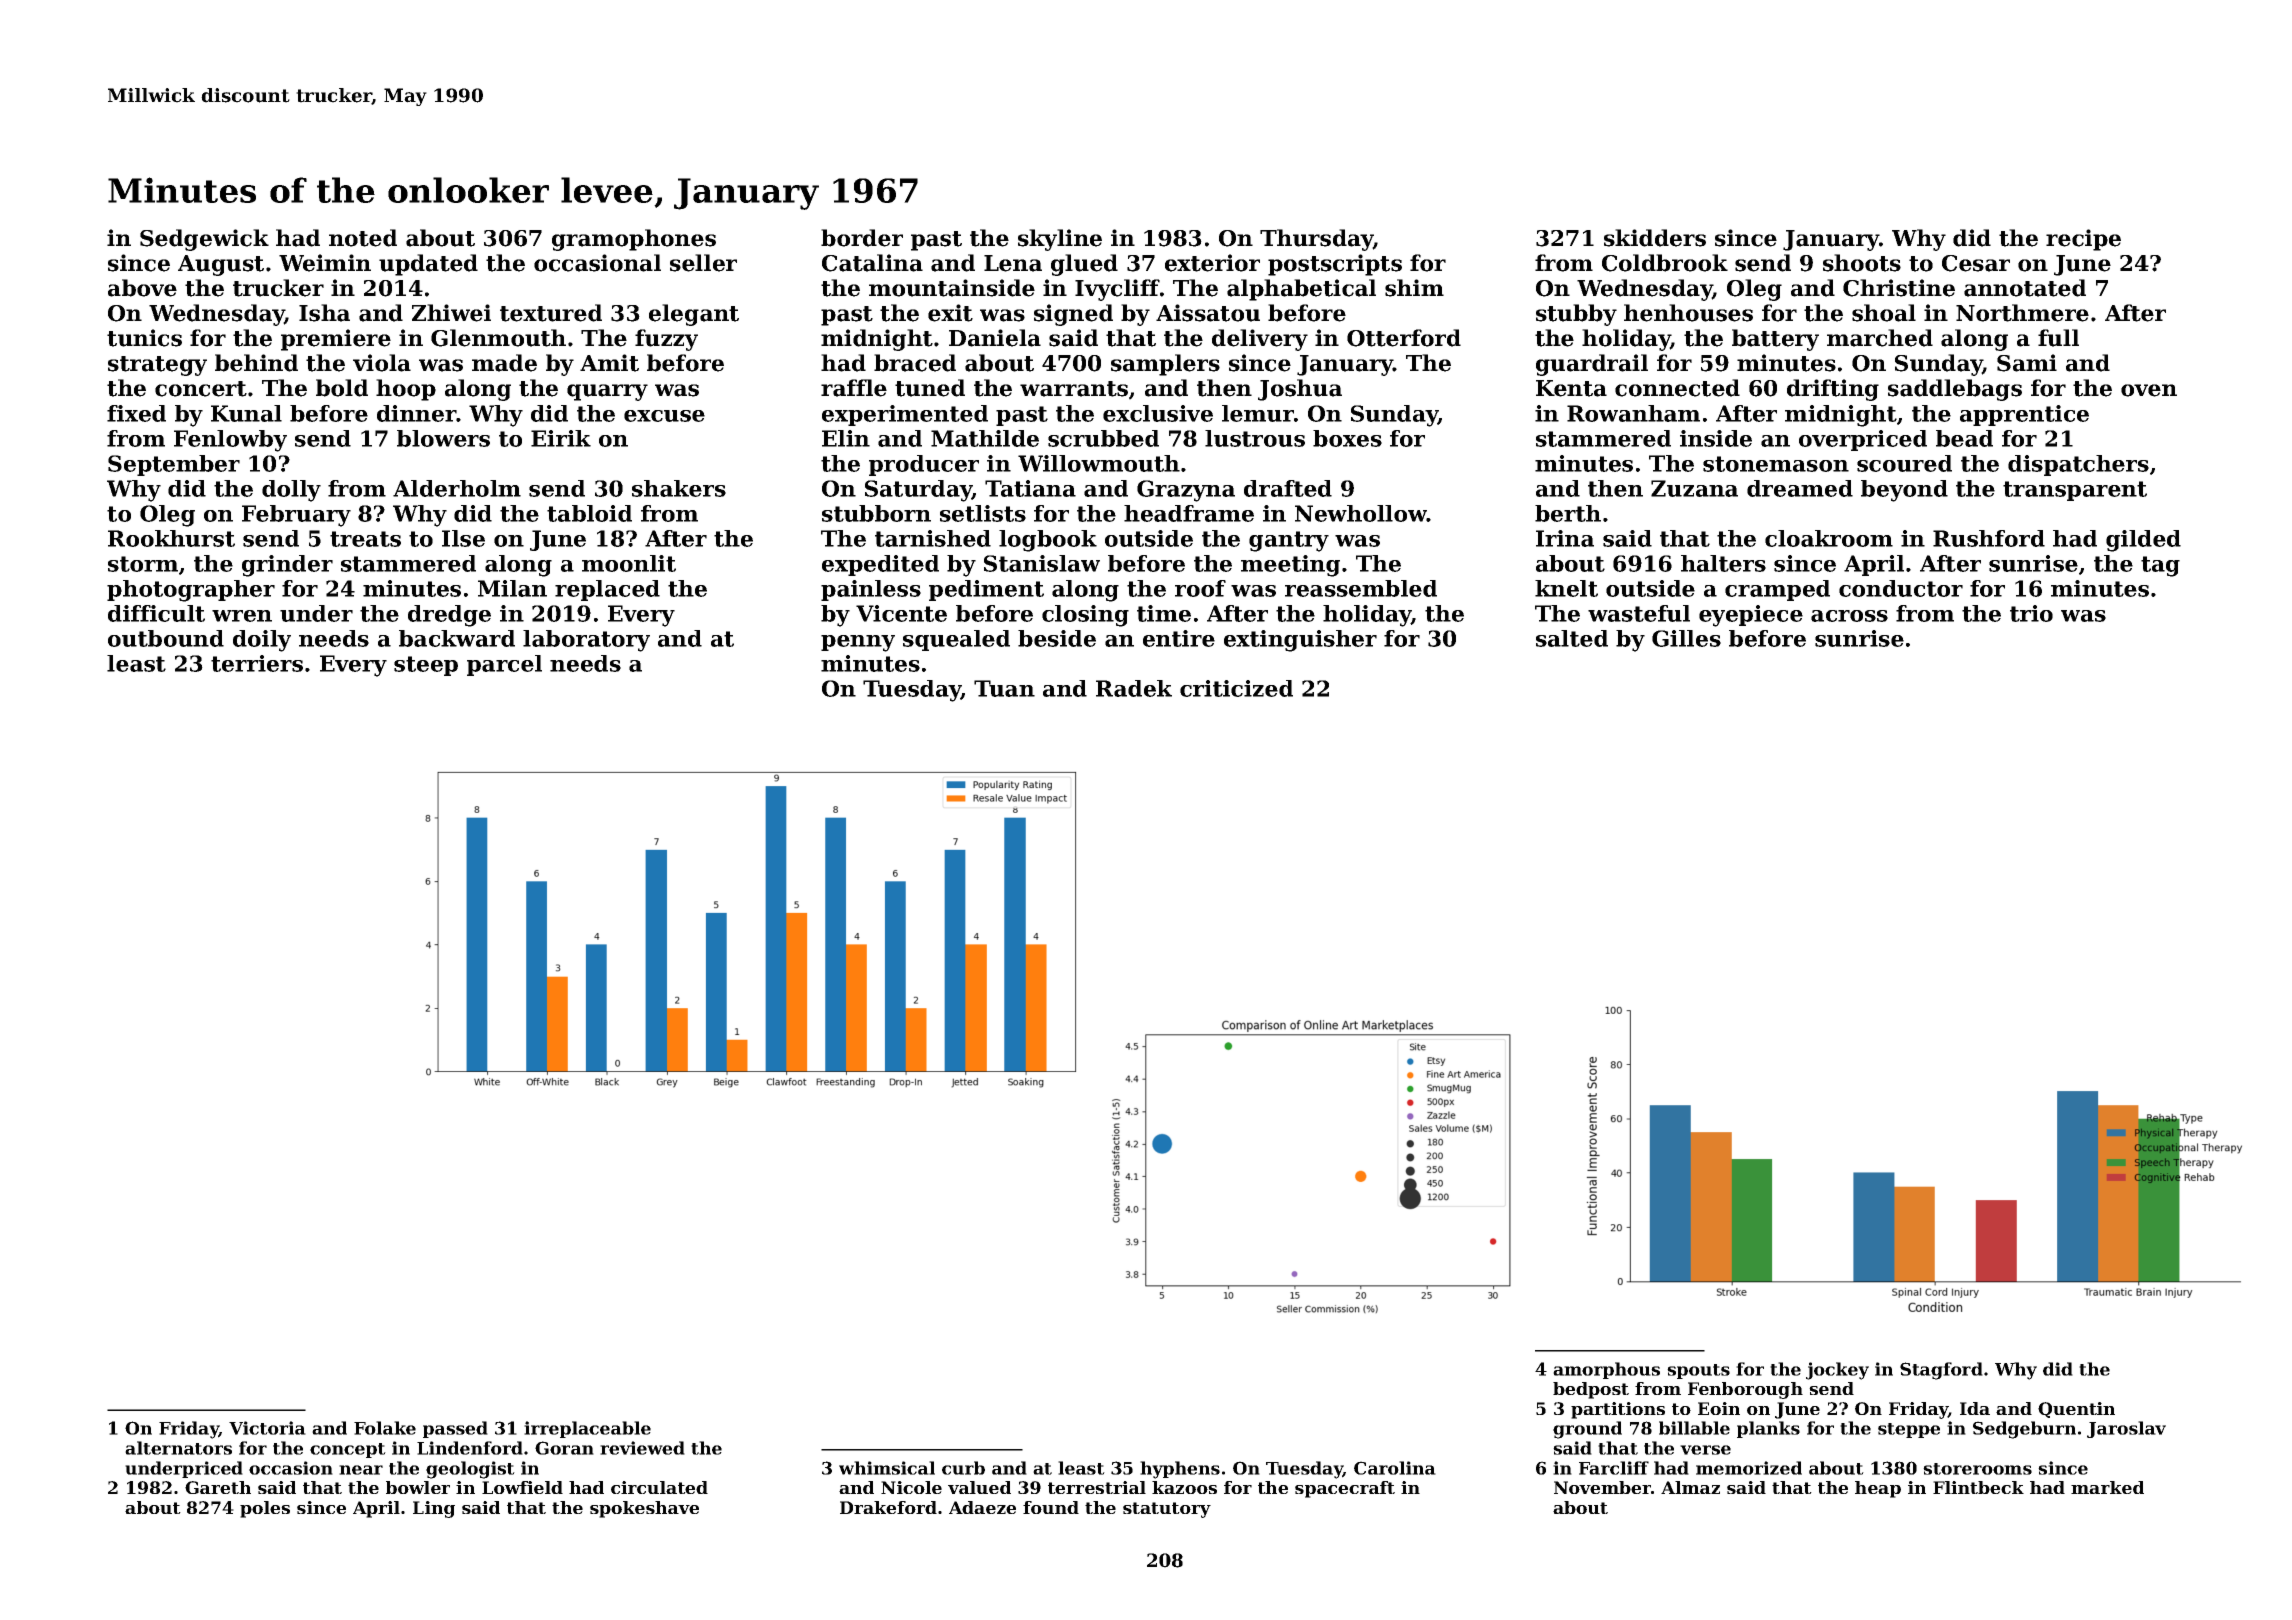  I want to click on drifting, so click(1833, 390).
